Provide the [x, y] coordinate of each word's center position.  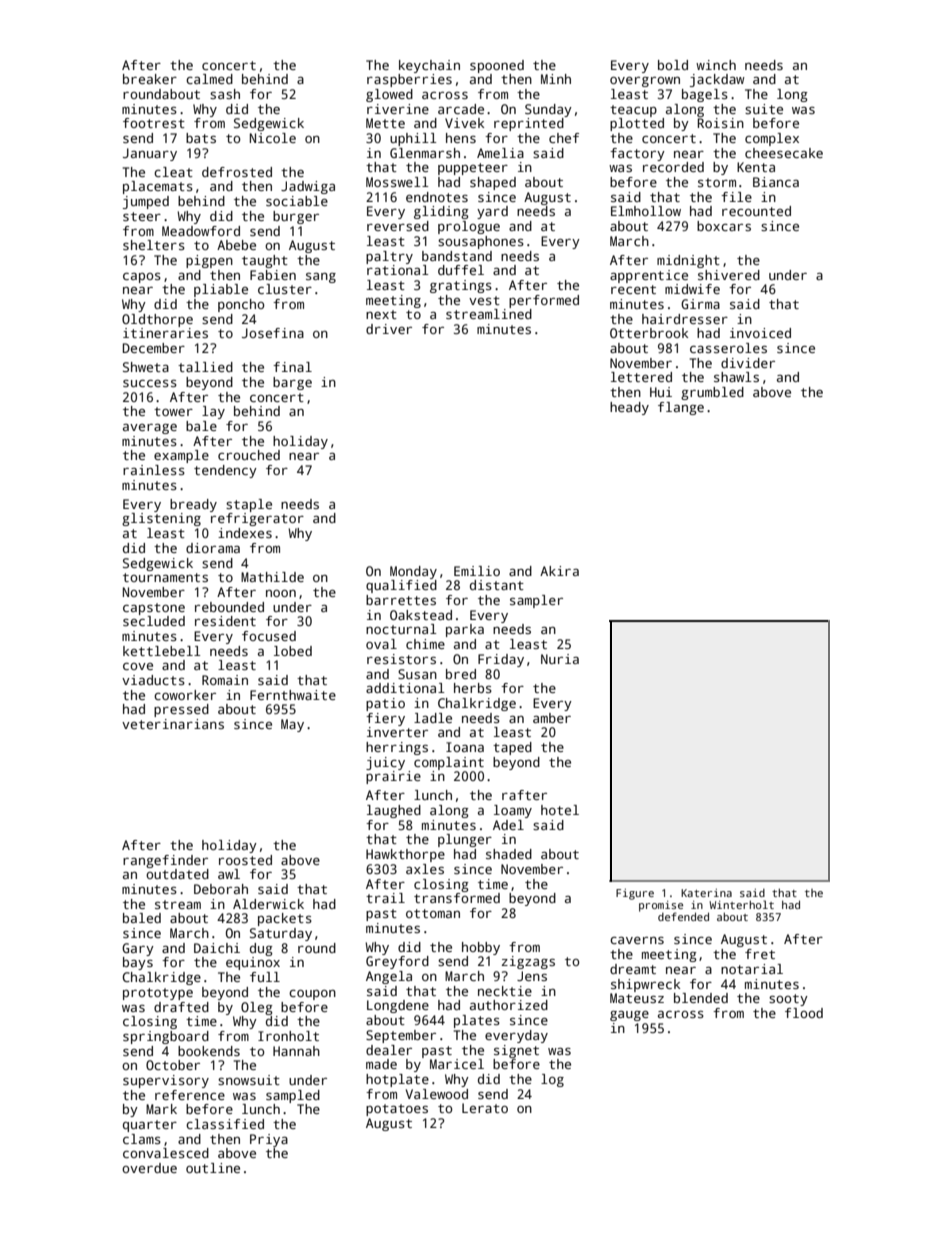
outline [213, 1168]
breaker [150, 79]
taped [512, 748]
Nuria [560, 659]
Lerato [485, 1108]
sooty [788, 1000]
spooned [497, 66]
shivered [729, 275]
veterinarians [173, 724]
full [265, 977]
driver [389, 329]
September [401, 1036]
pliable [221, 290]
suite [764, 109]
